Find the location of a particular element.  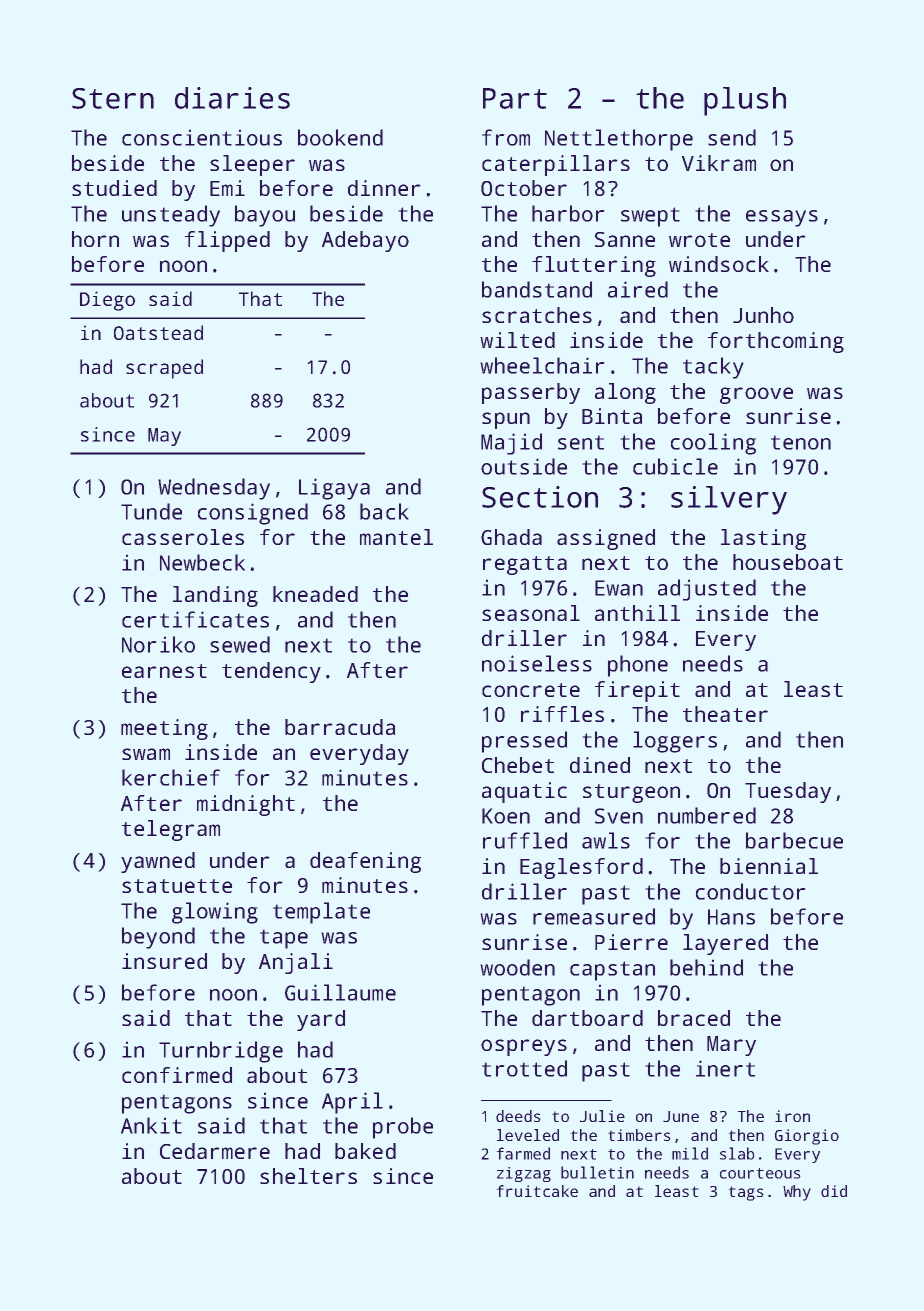

deeds is located at coordinates (518, 1116).
